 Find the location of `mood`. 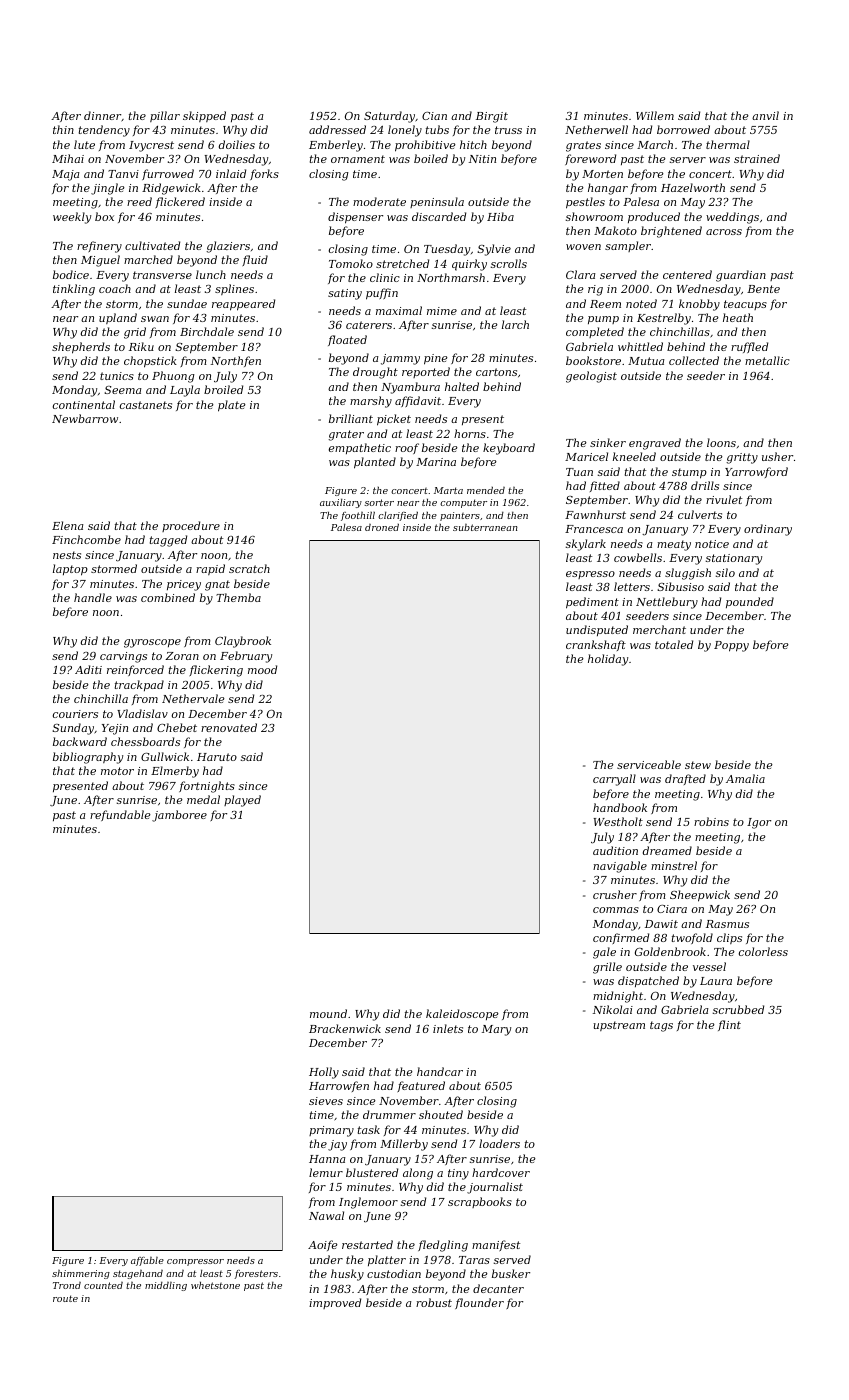

mood is located at coordinates (262, 669).
